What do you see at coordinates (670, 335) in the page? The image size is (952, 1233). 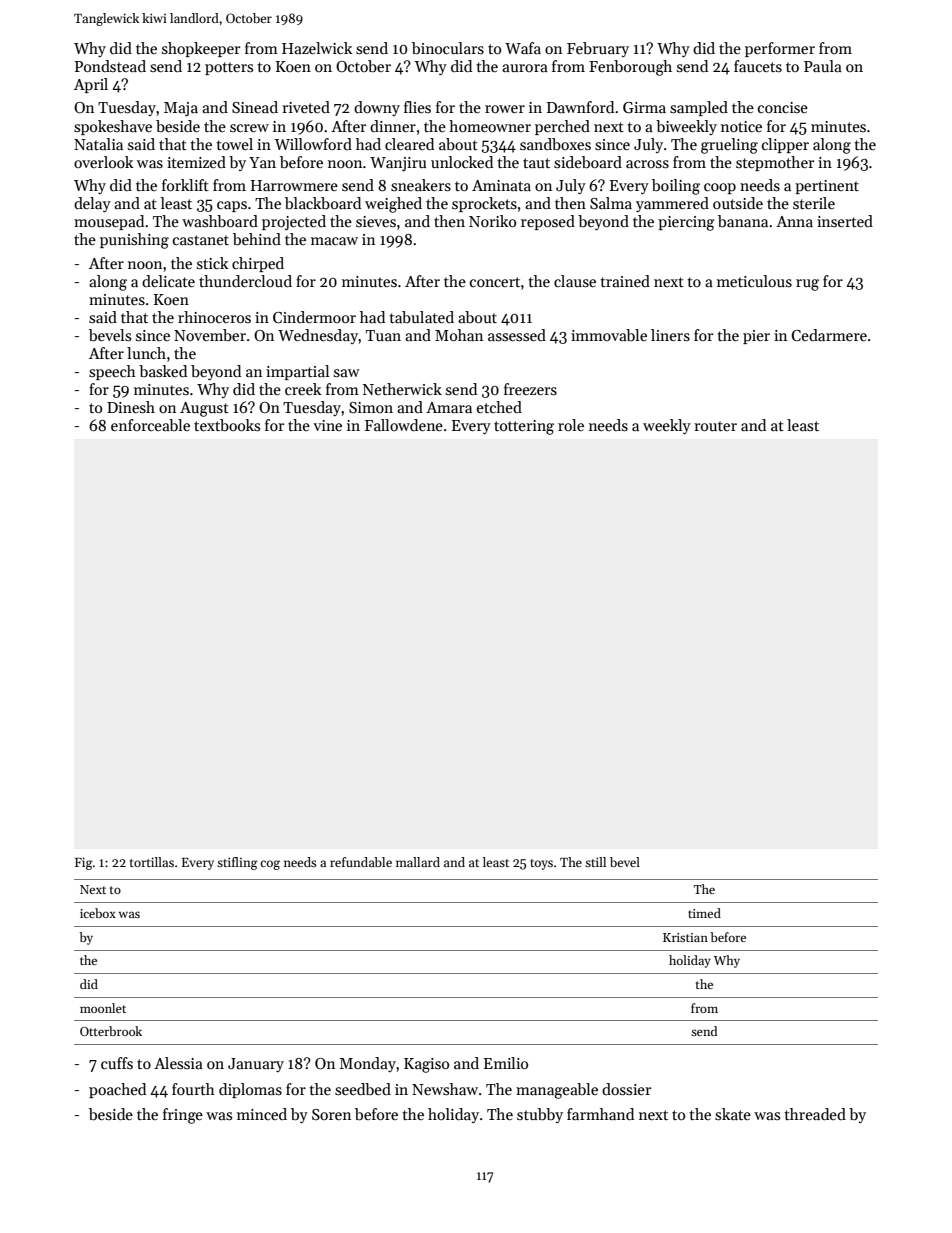 I see `liners` at bounding box center [670, 335].
